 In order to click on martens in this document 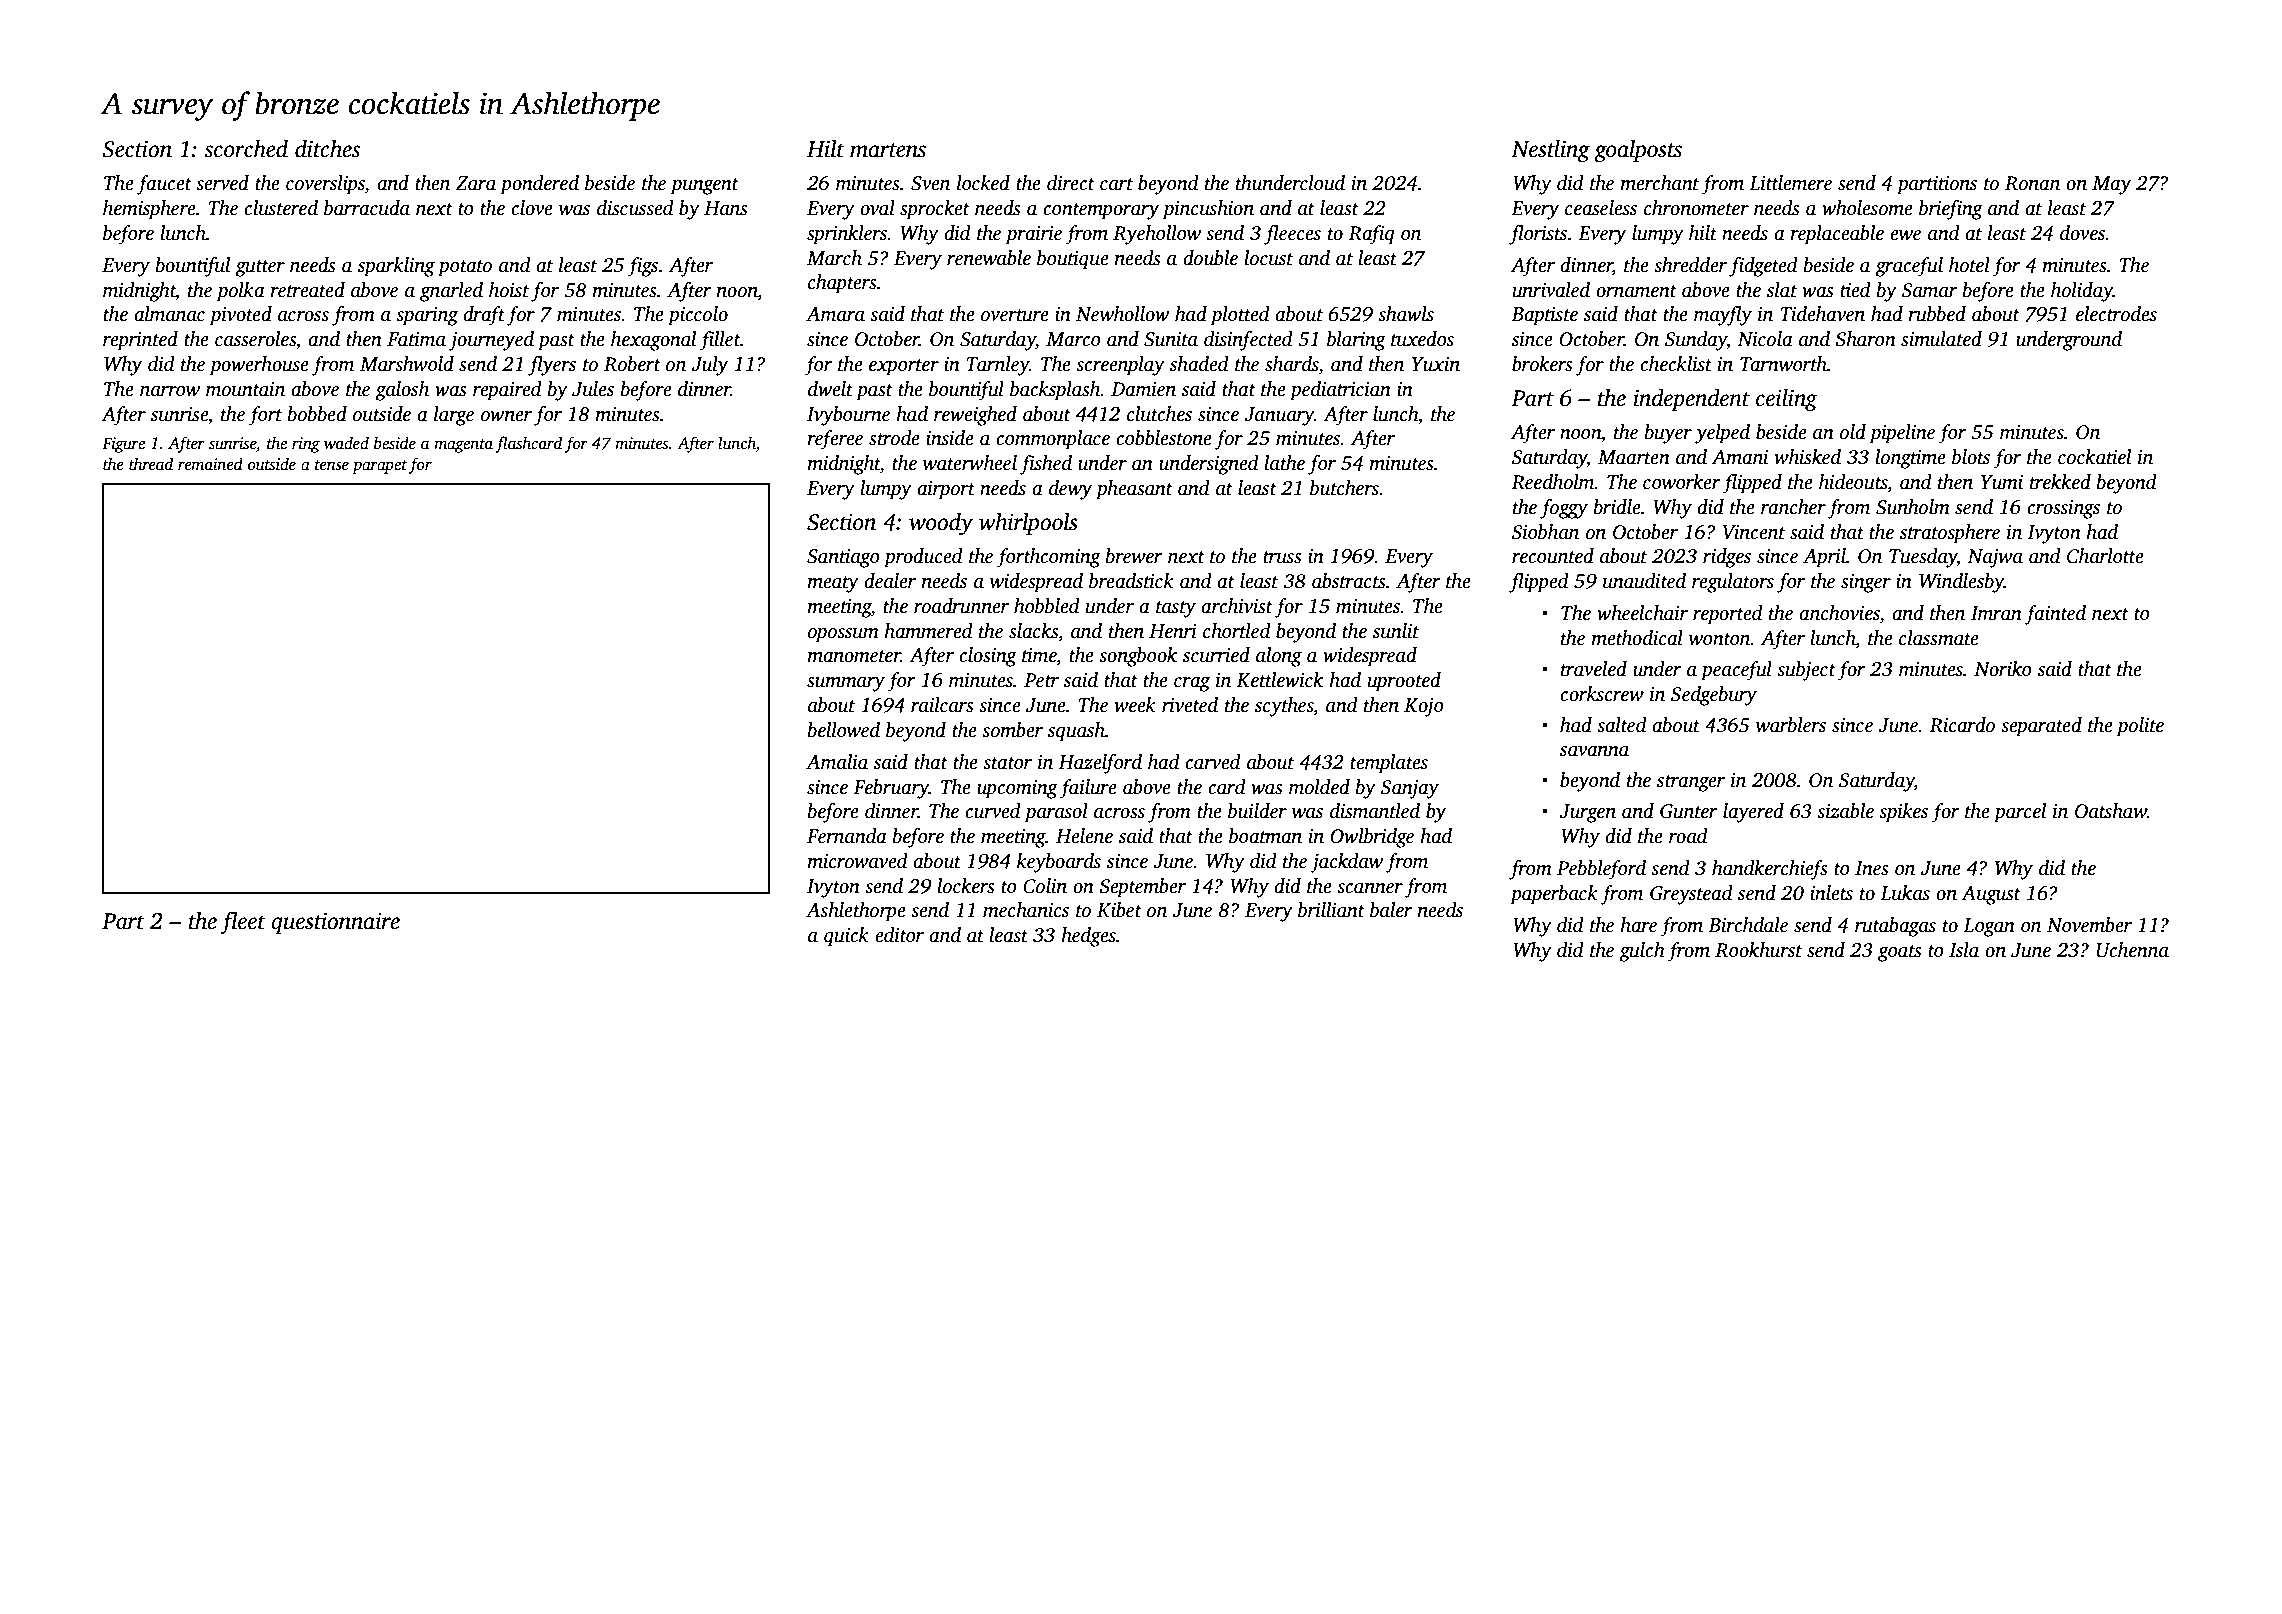, I will do `click(888, 150)`.
